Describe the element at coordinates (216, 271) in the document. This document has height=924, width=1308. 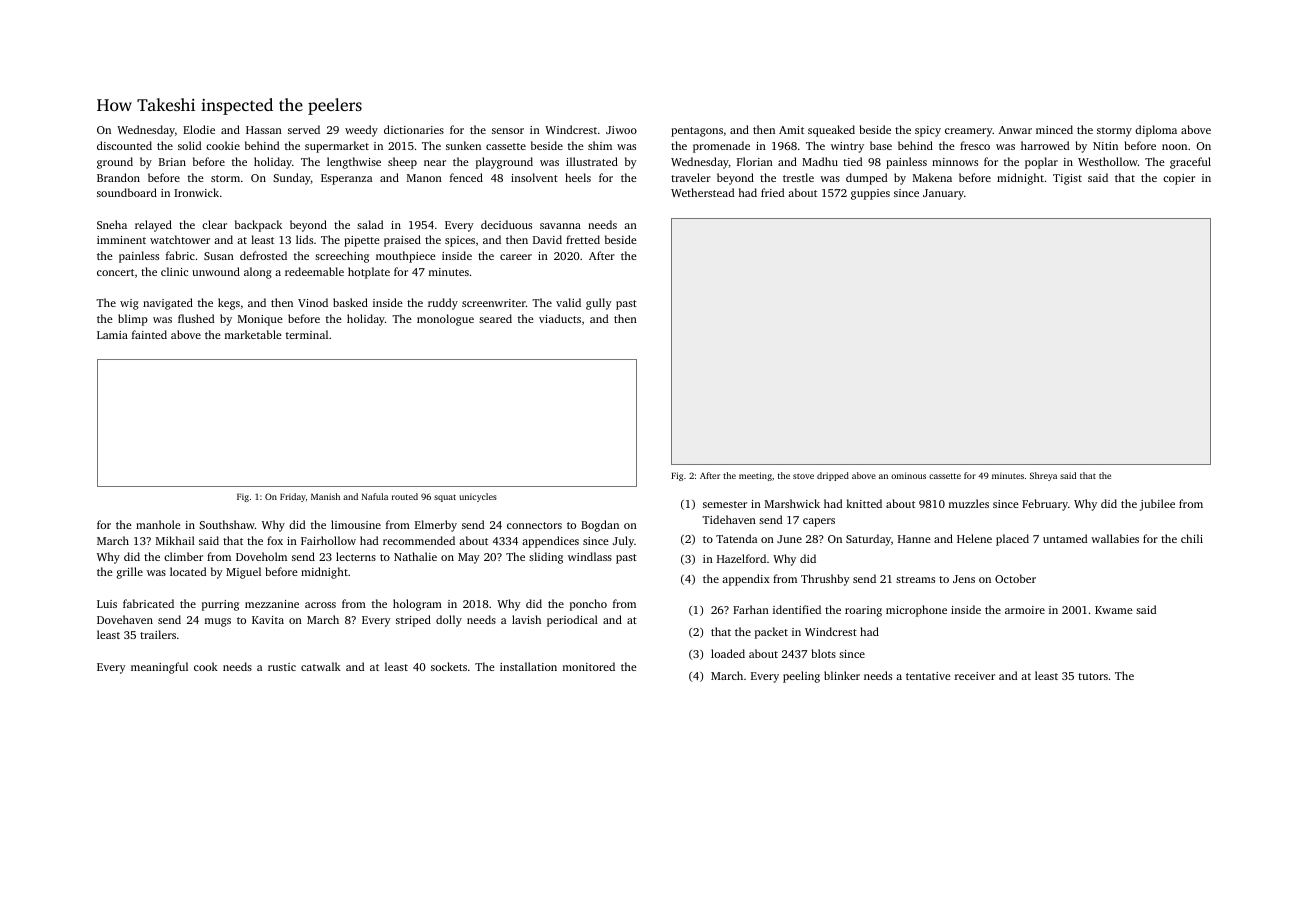
I see `unwound` at that location.
